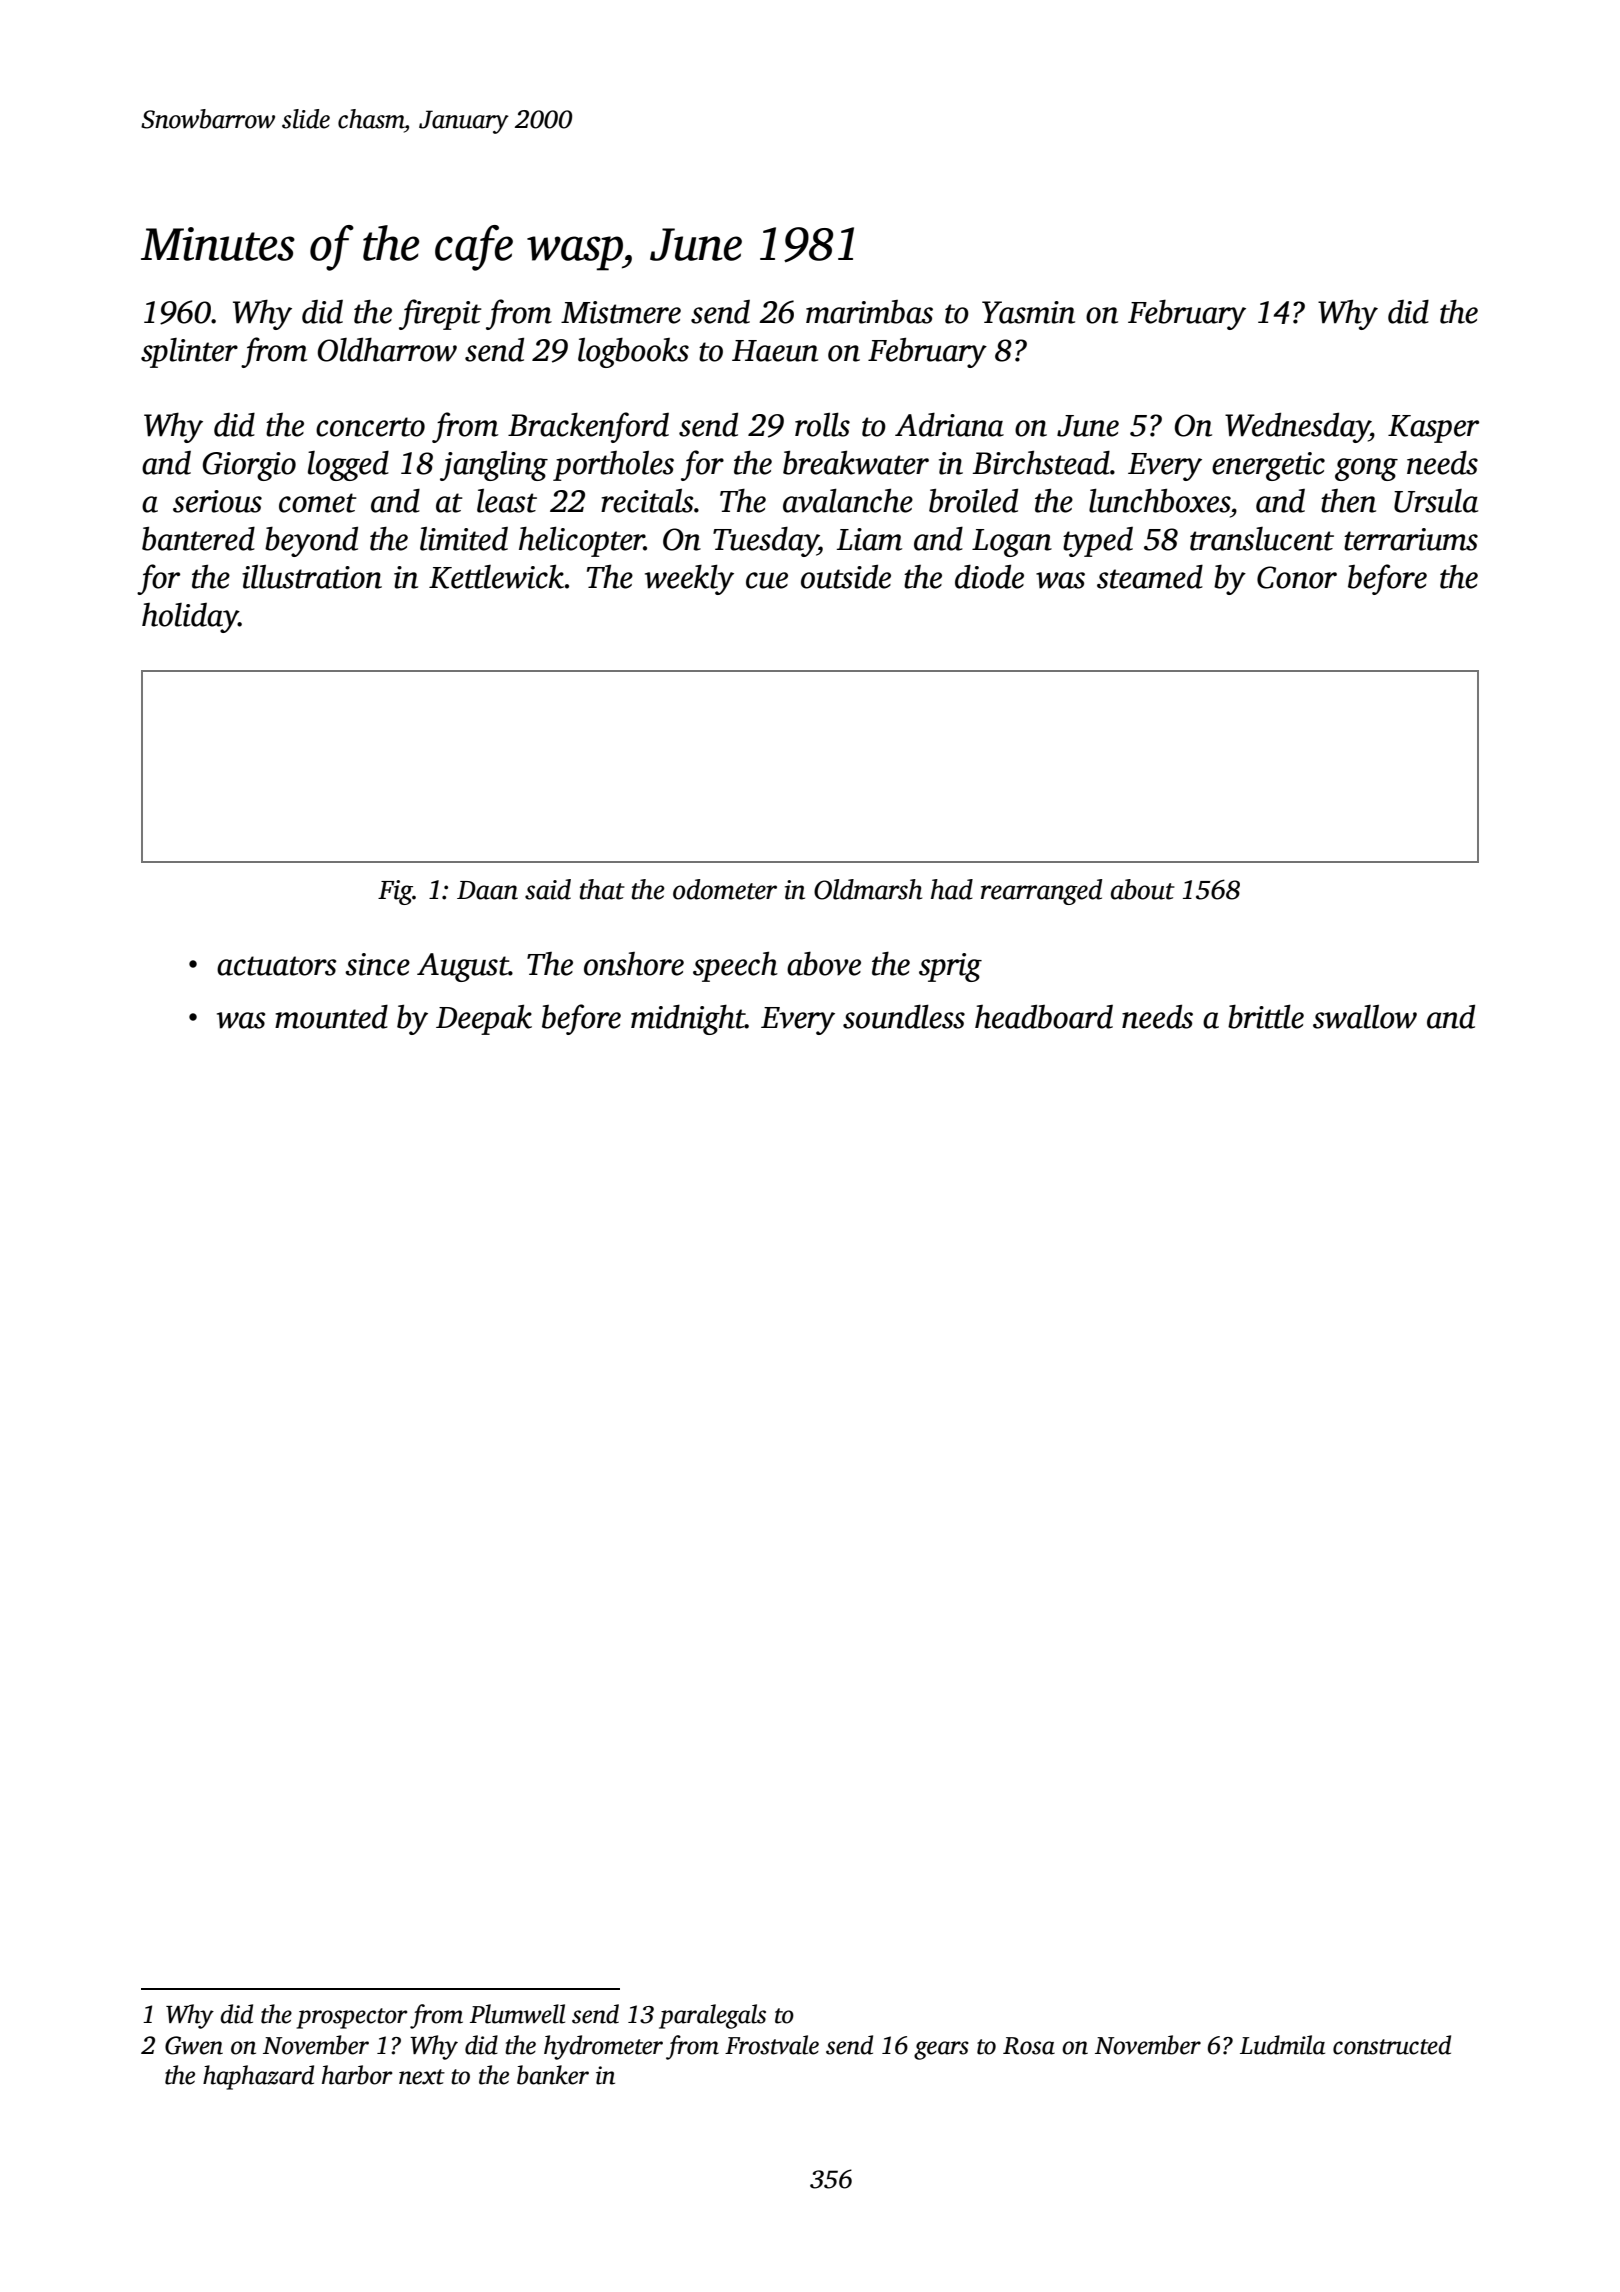 This screenshot has width=1620, height=2292. What do you see at coordinates (1028, 312) in the screenshot?
I see `Yasmin` at bounding box center [1028, 312].
